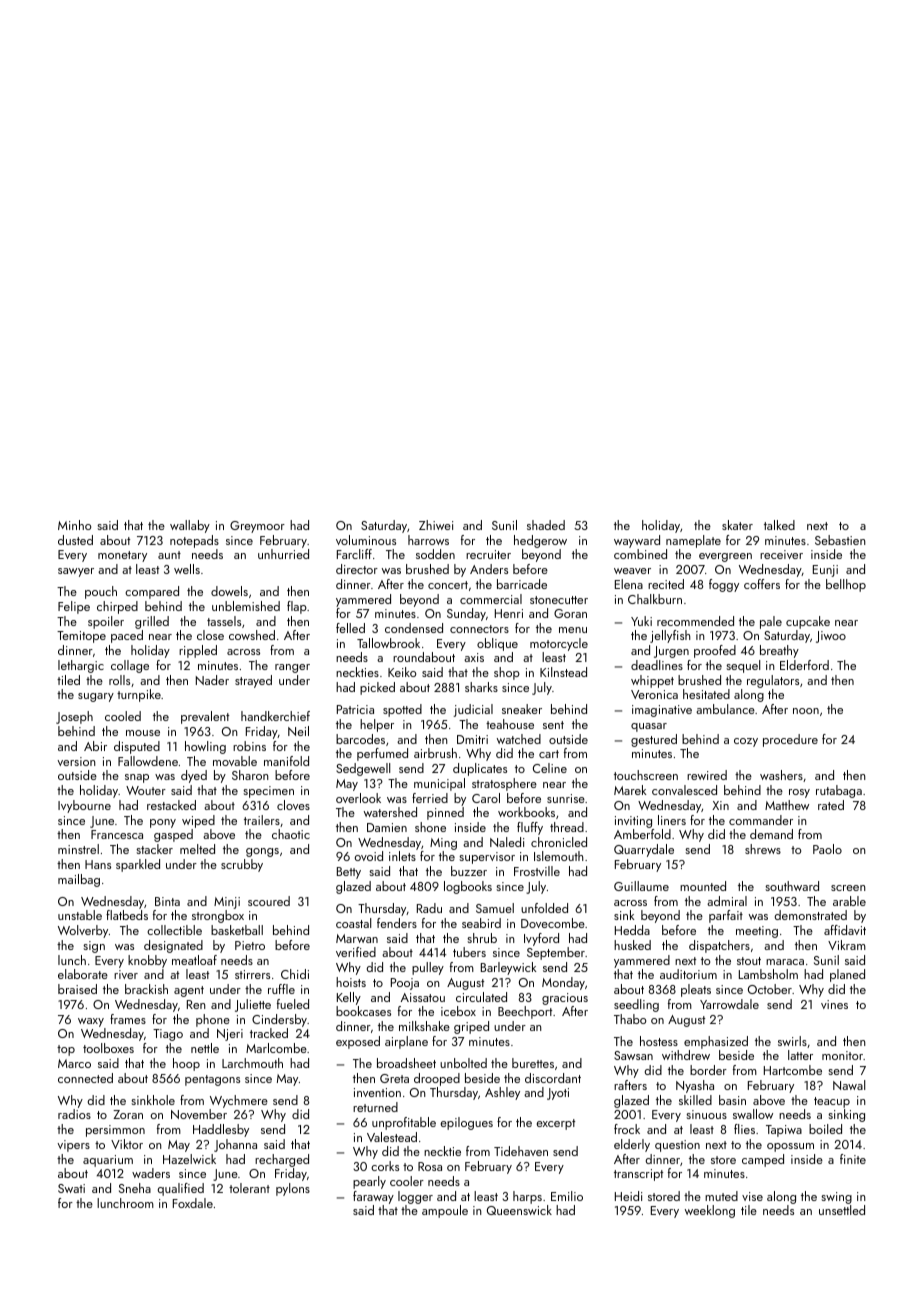  What do you see at coordinates (174, 930) in the document?
I see `collectible` at bounding box center [174, 930].
